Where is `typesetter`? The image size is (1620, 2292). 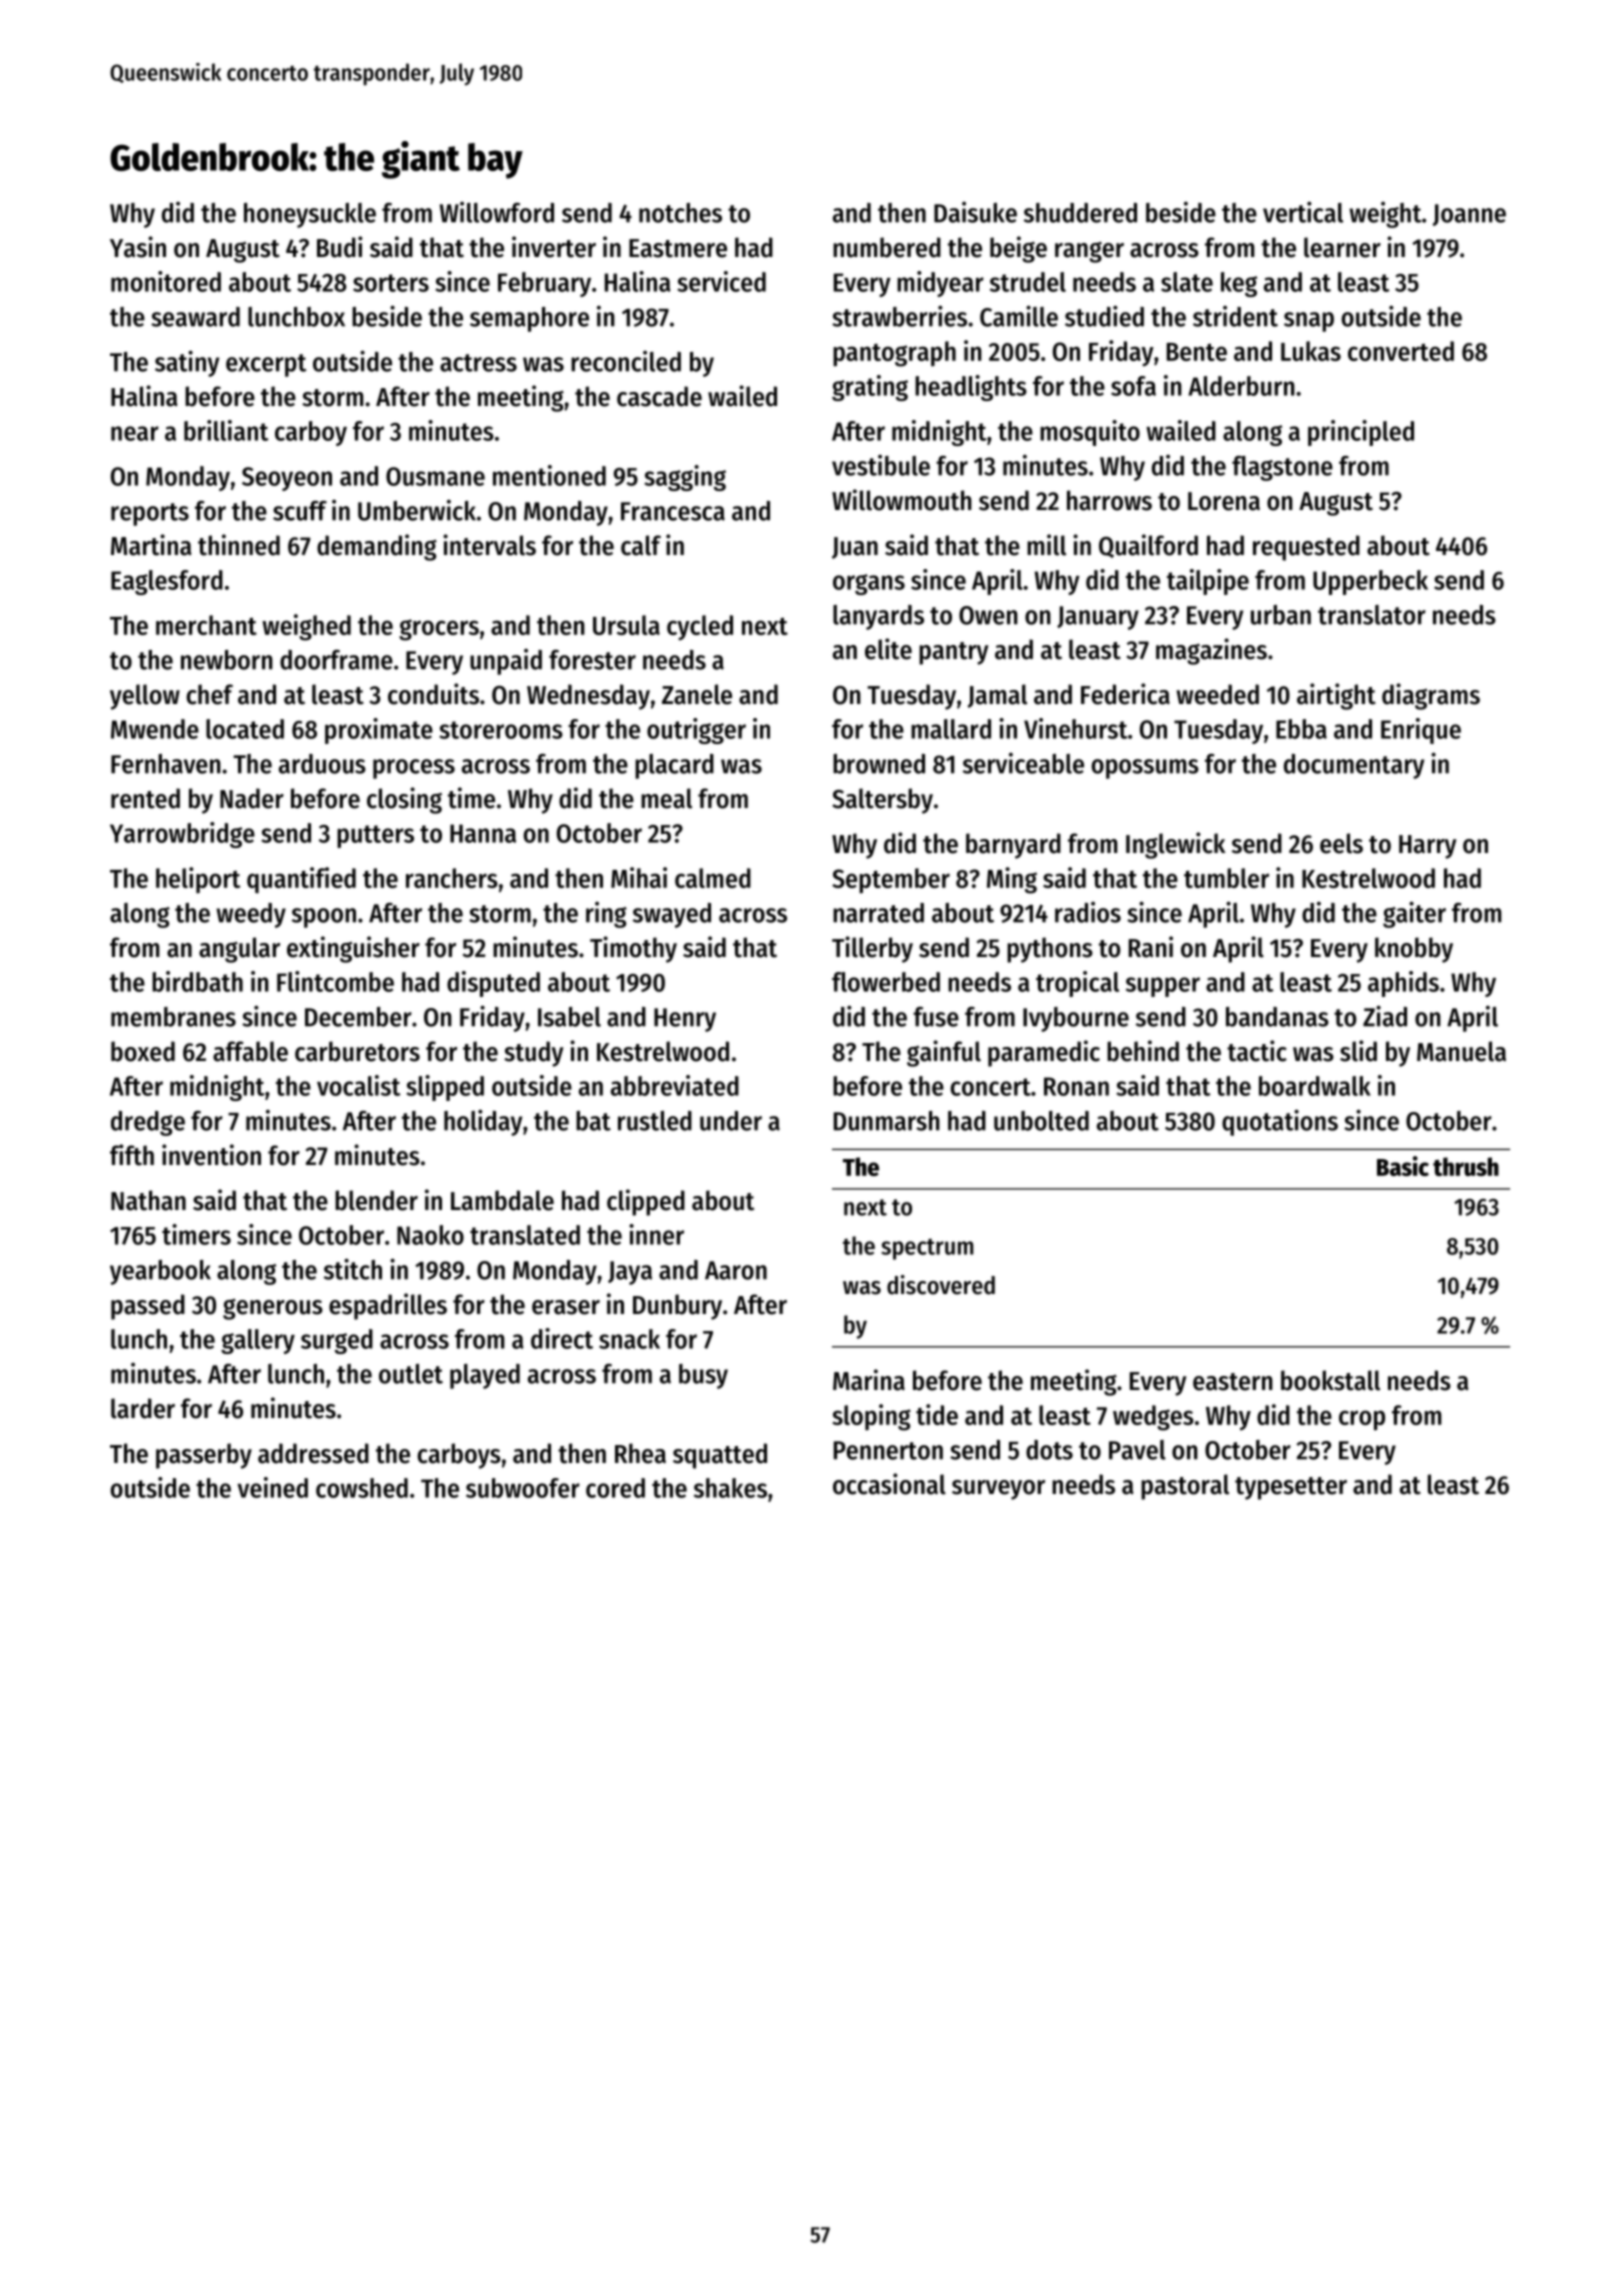
typesetter is located at coordinates (1291, 1488).
